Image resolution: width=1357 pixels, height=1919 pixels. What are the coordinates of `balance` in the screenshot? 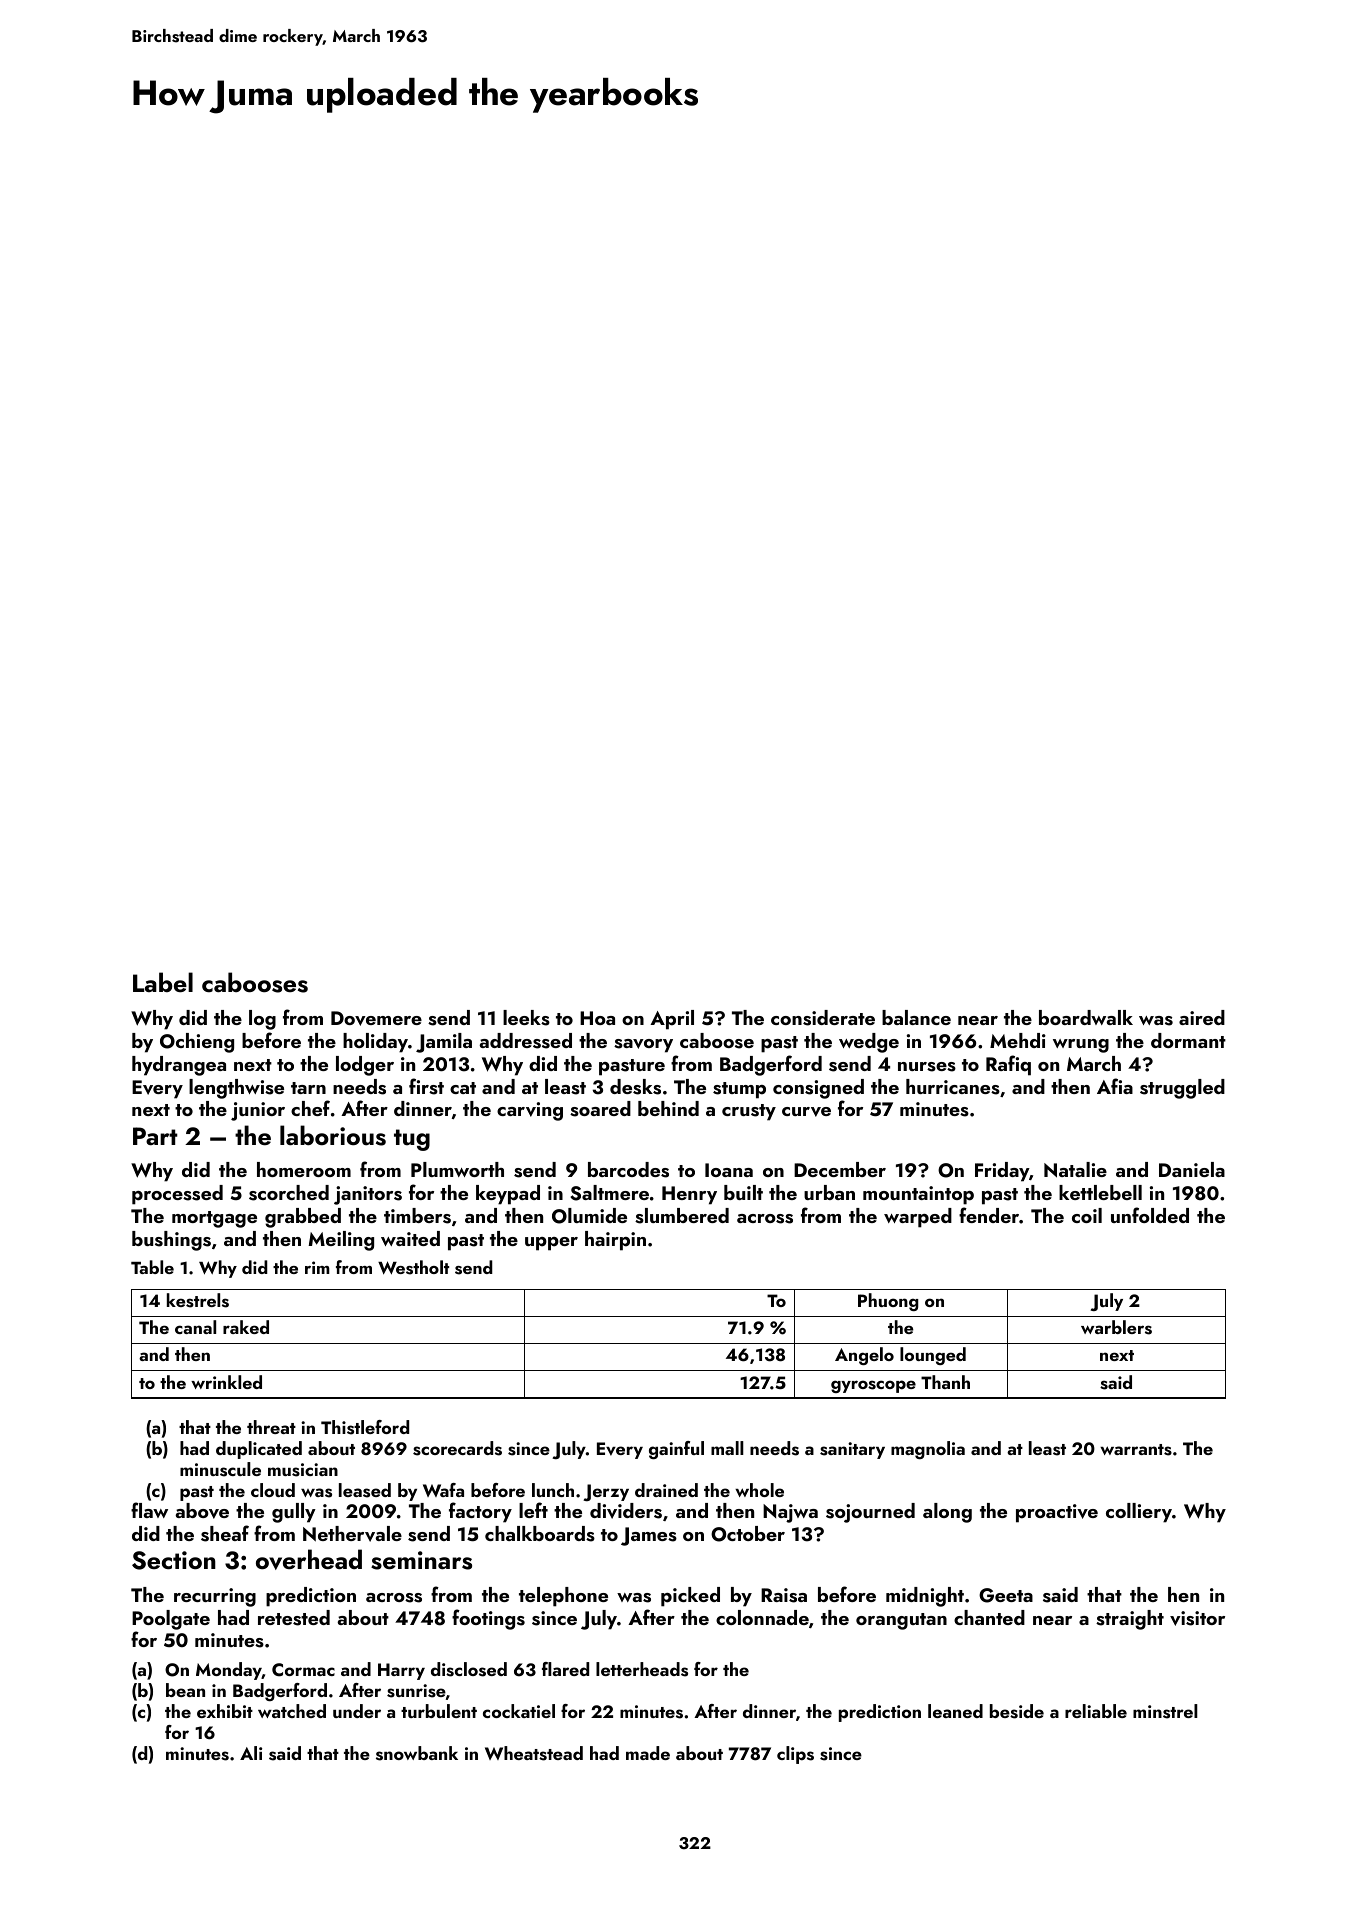 It's located at (916, 1017).
